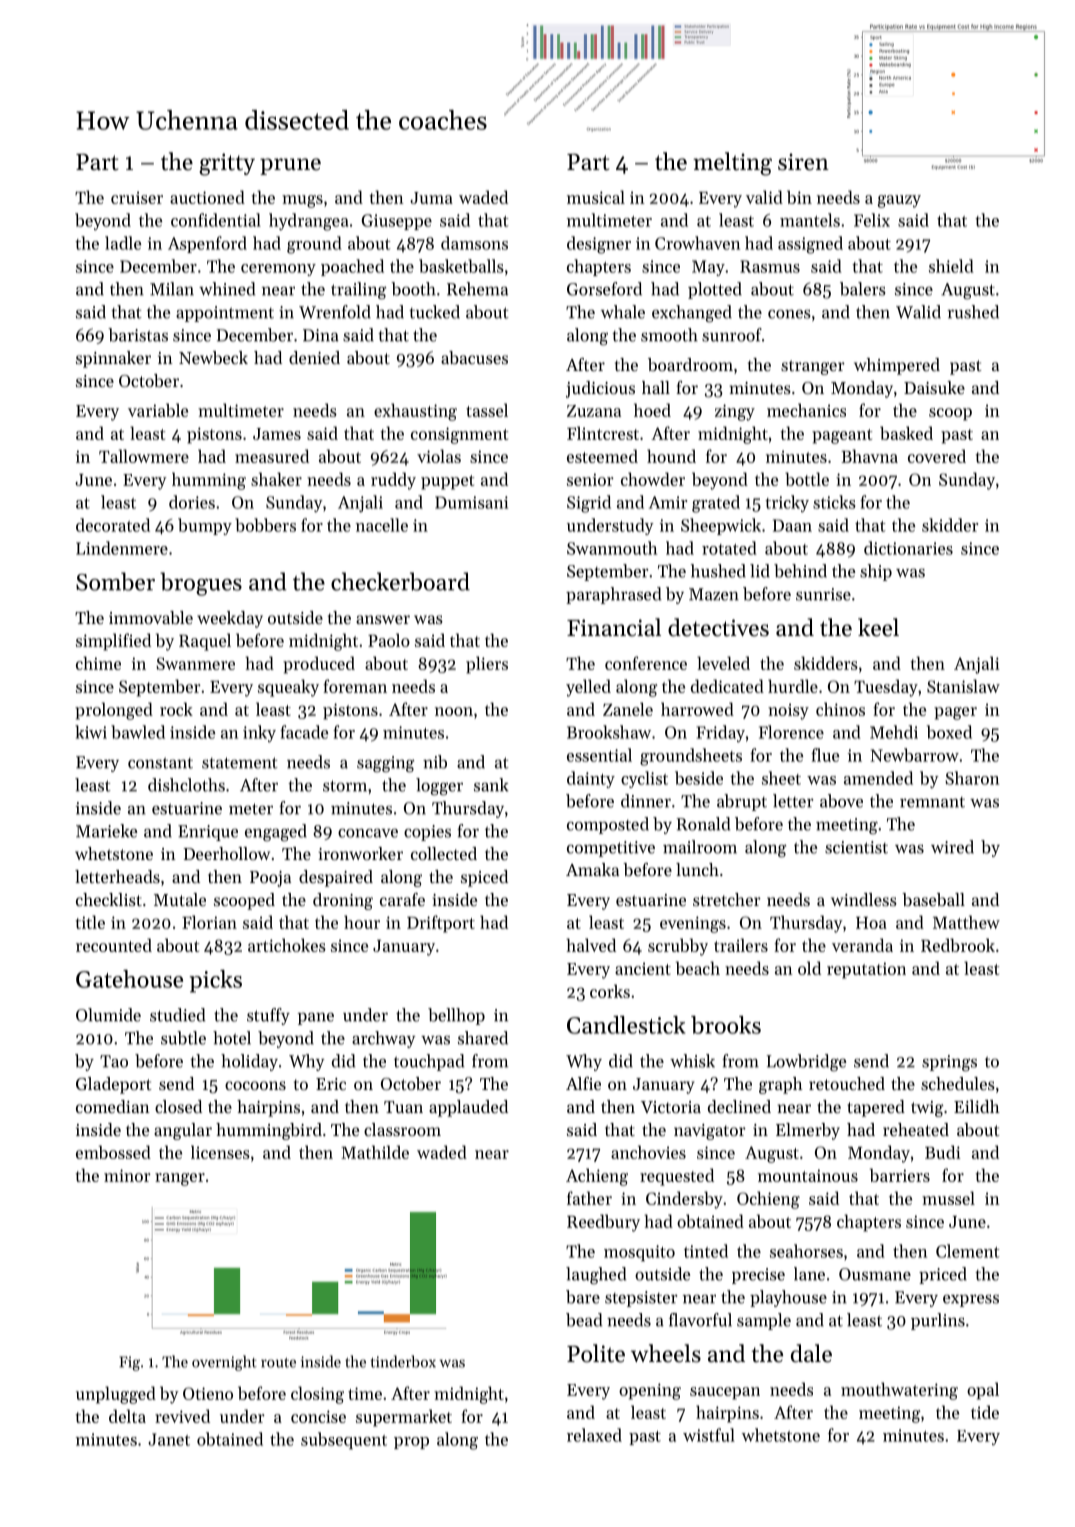  What do you see at coordinates (456, 1016) in the screenshot?
I see `bellhop` at bounding box center [456, 1016].
